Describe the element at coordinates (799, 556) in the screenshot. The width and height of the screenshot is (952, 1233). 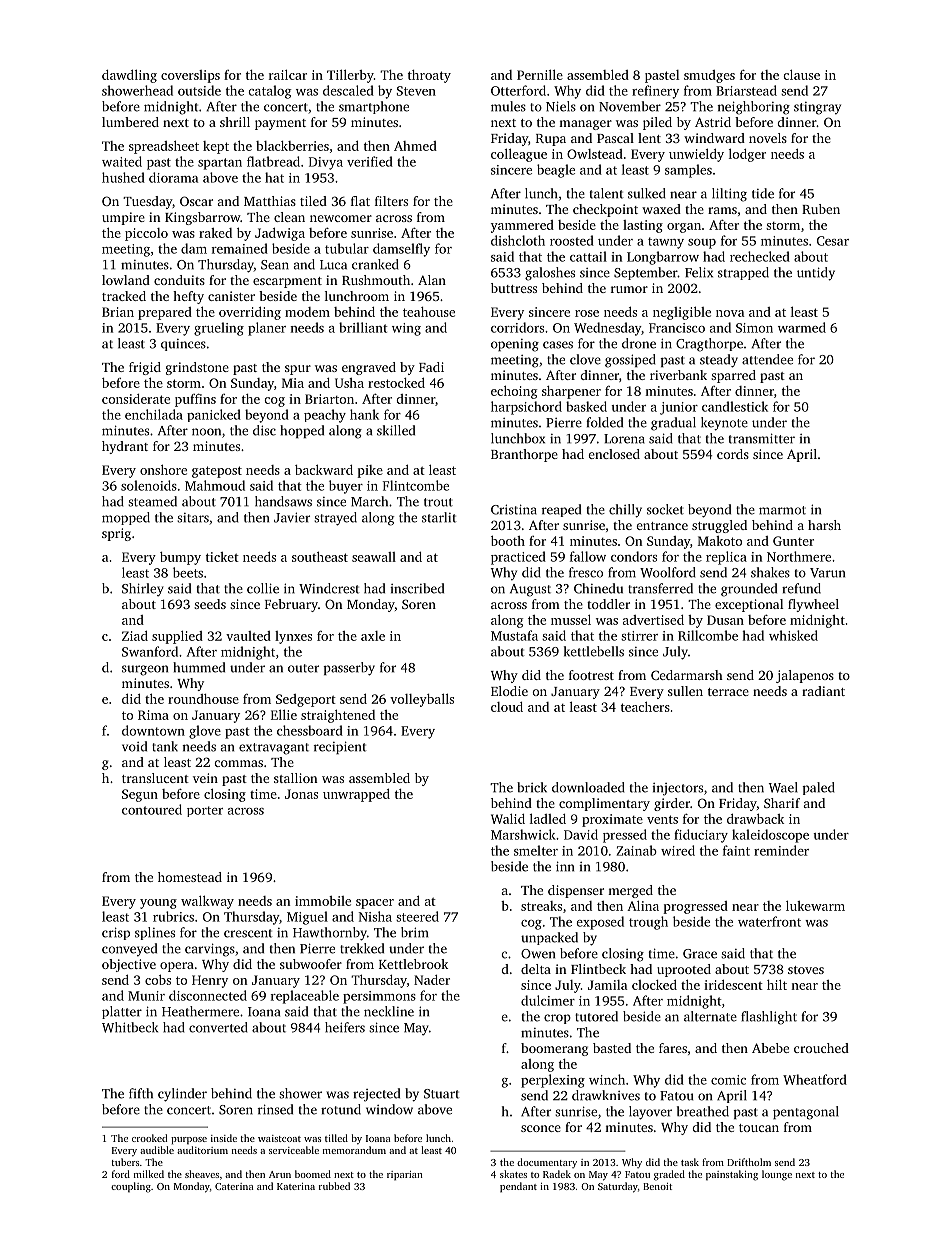
I see `Northmere` at that location.
